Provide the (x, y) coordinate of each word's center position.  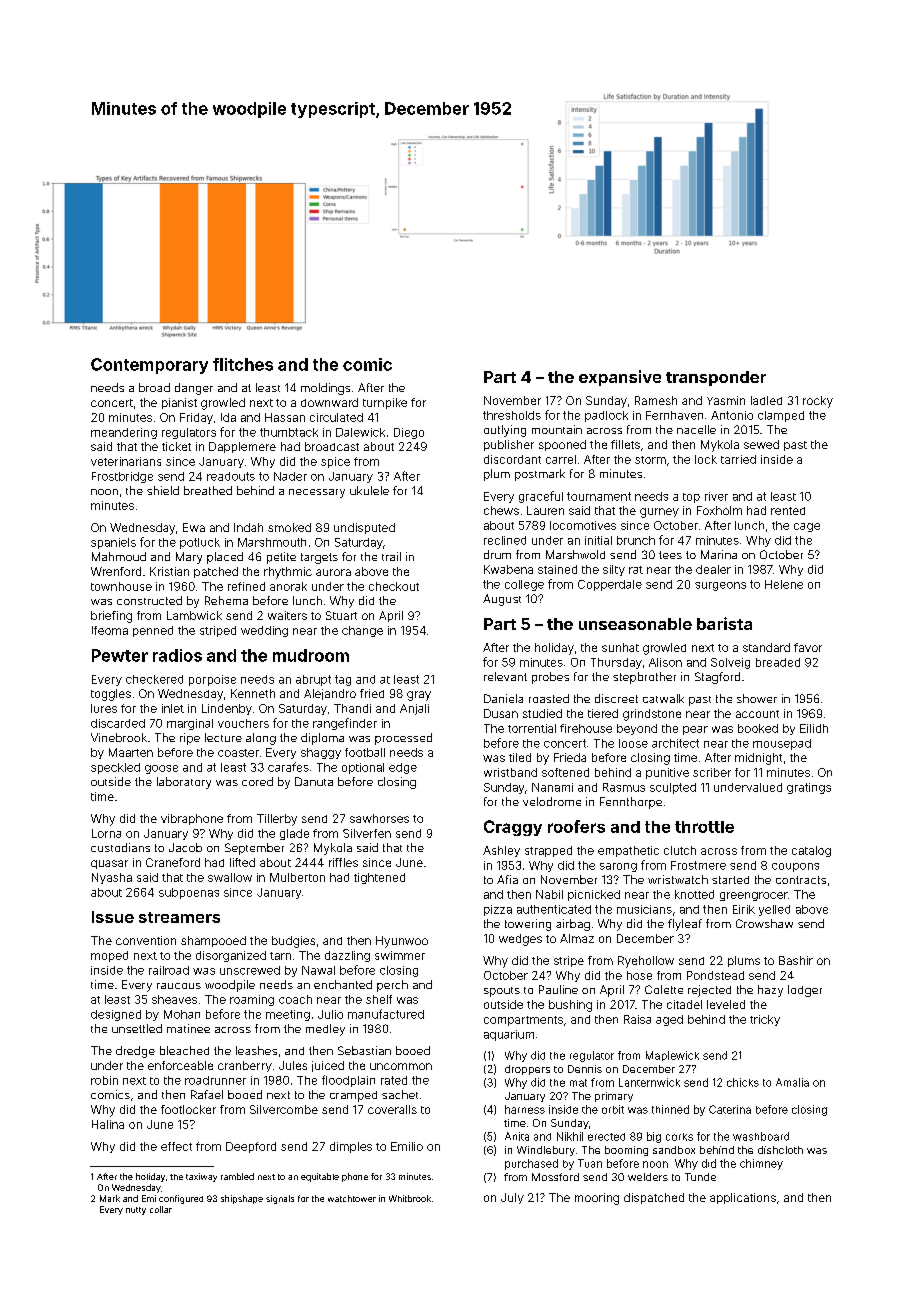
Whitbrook (410, 1198)
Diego (409, 433)
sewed (761, 444)
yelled (774, 910)
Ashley (501, 851)
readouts (231, 476)
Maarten (131, 752)
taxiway (201, 1177)
